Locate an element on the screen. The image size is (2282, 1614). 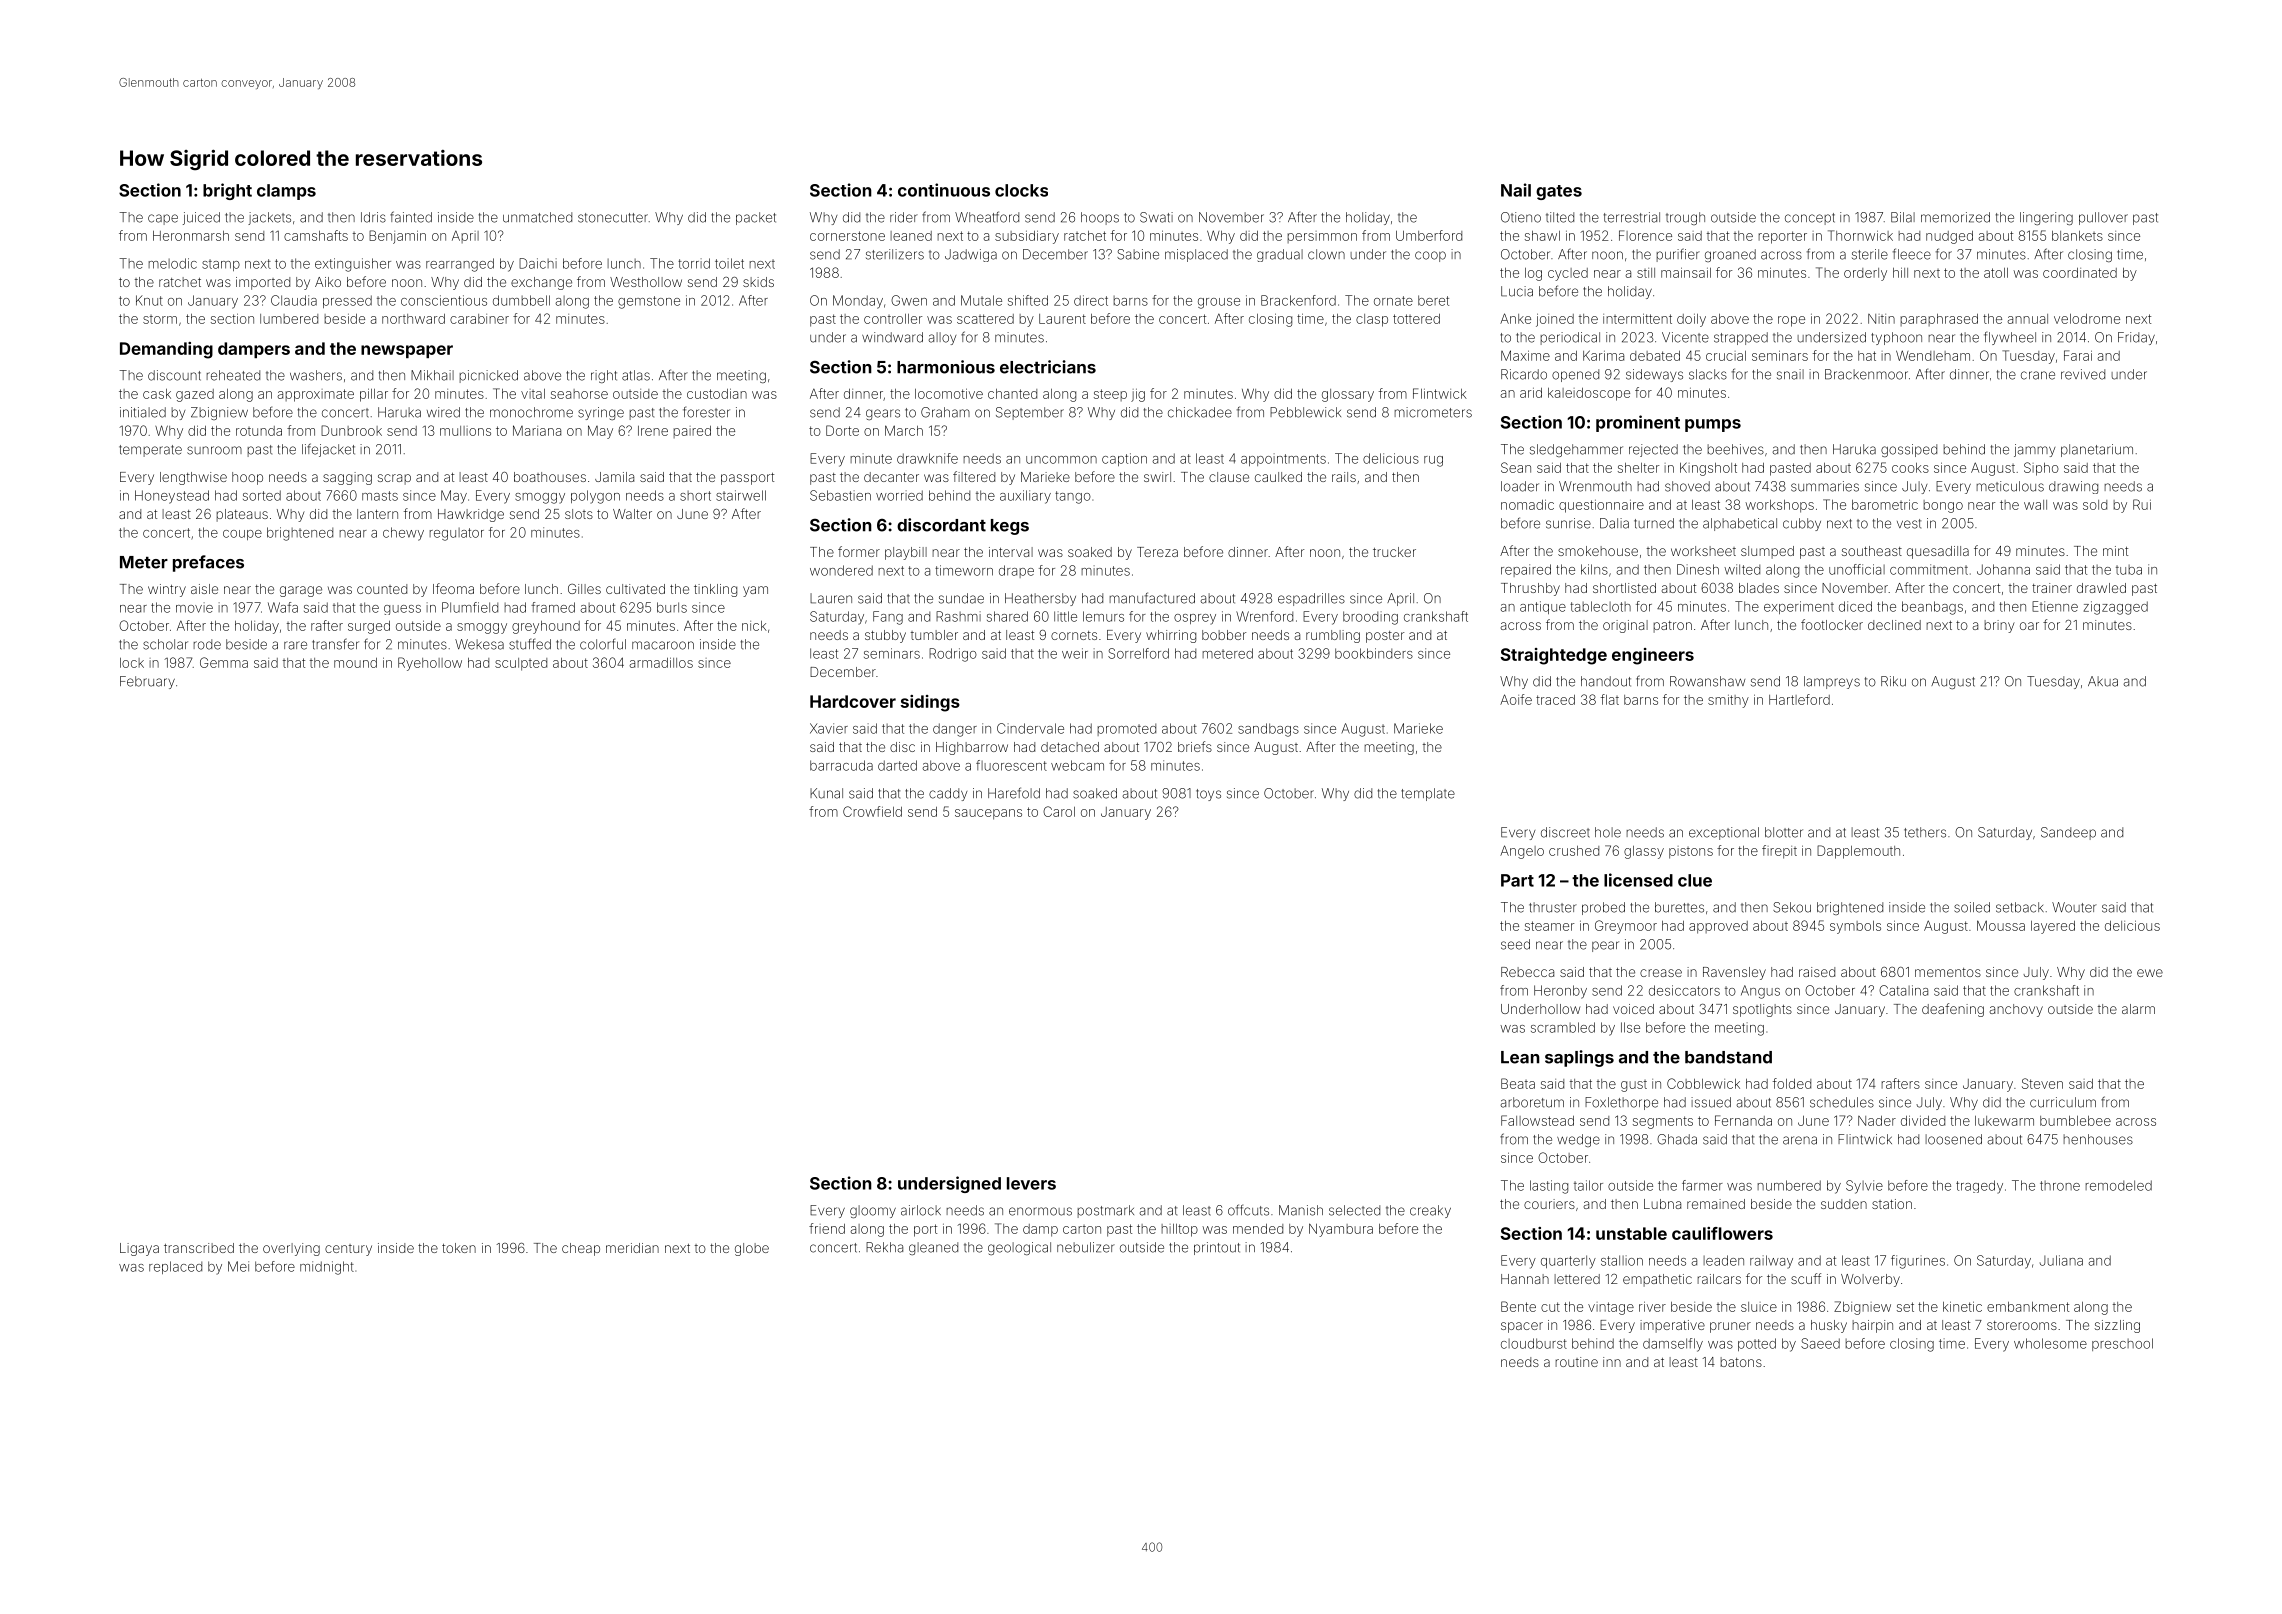
replaced is located at coordinates (175, 1267).
